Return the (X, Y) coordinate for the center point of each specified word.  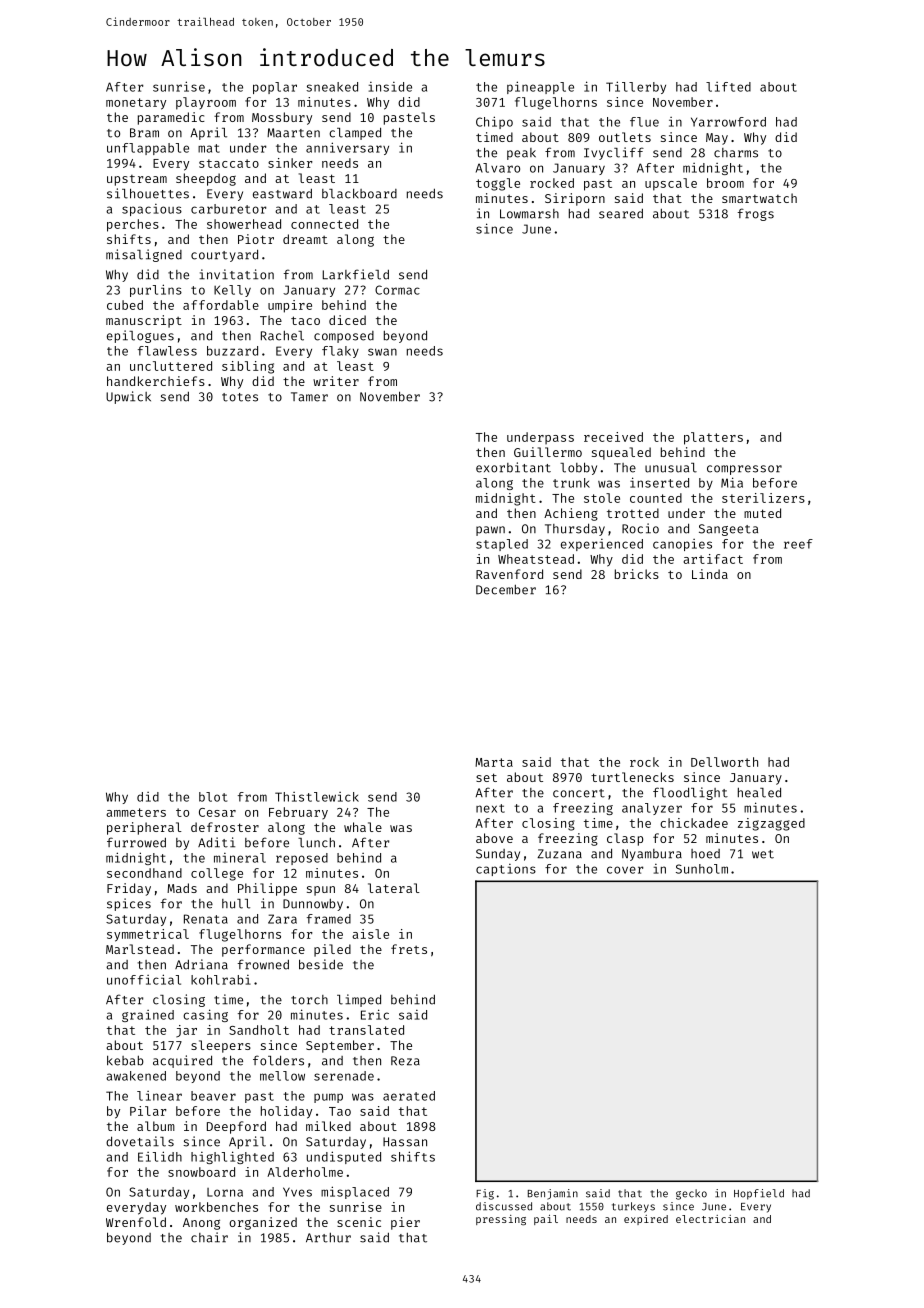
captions (506, 870)
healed (759, 792)
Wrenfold (136, 1222)
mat (209, 148)
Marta (494, 762)
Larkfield (355, 274)
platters (713, 438)
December (506, 589)
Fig (485, 1194)
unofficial (144, 979)
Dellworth (724, 762)
